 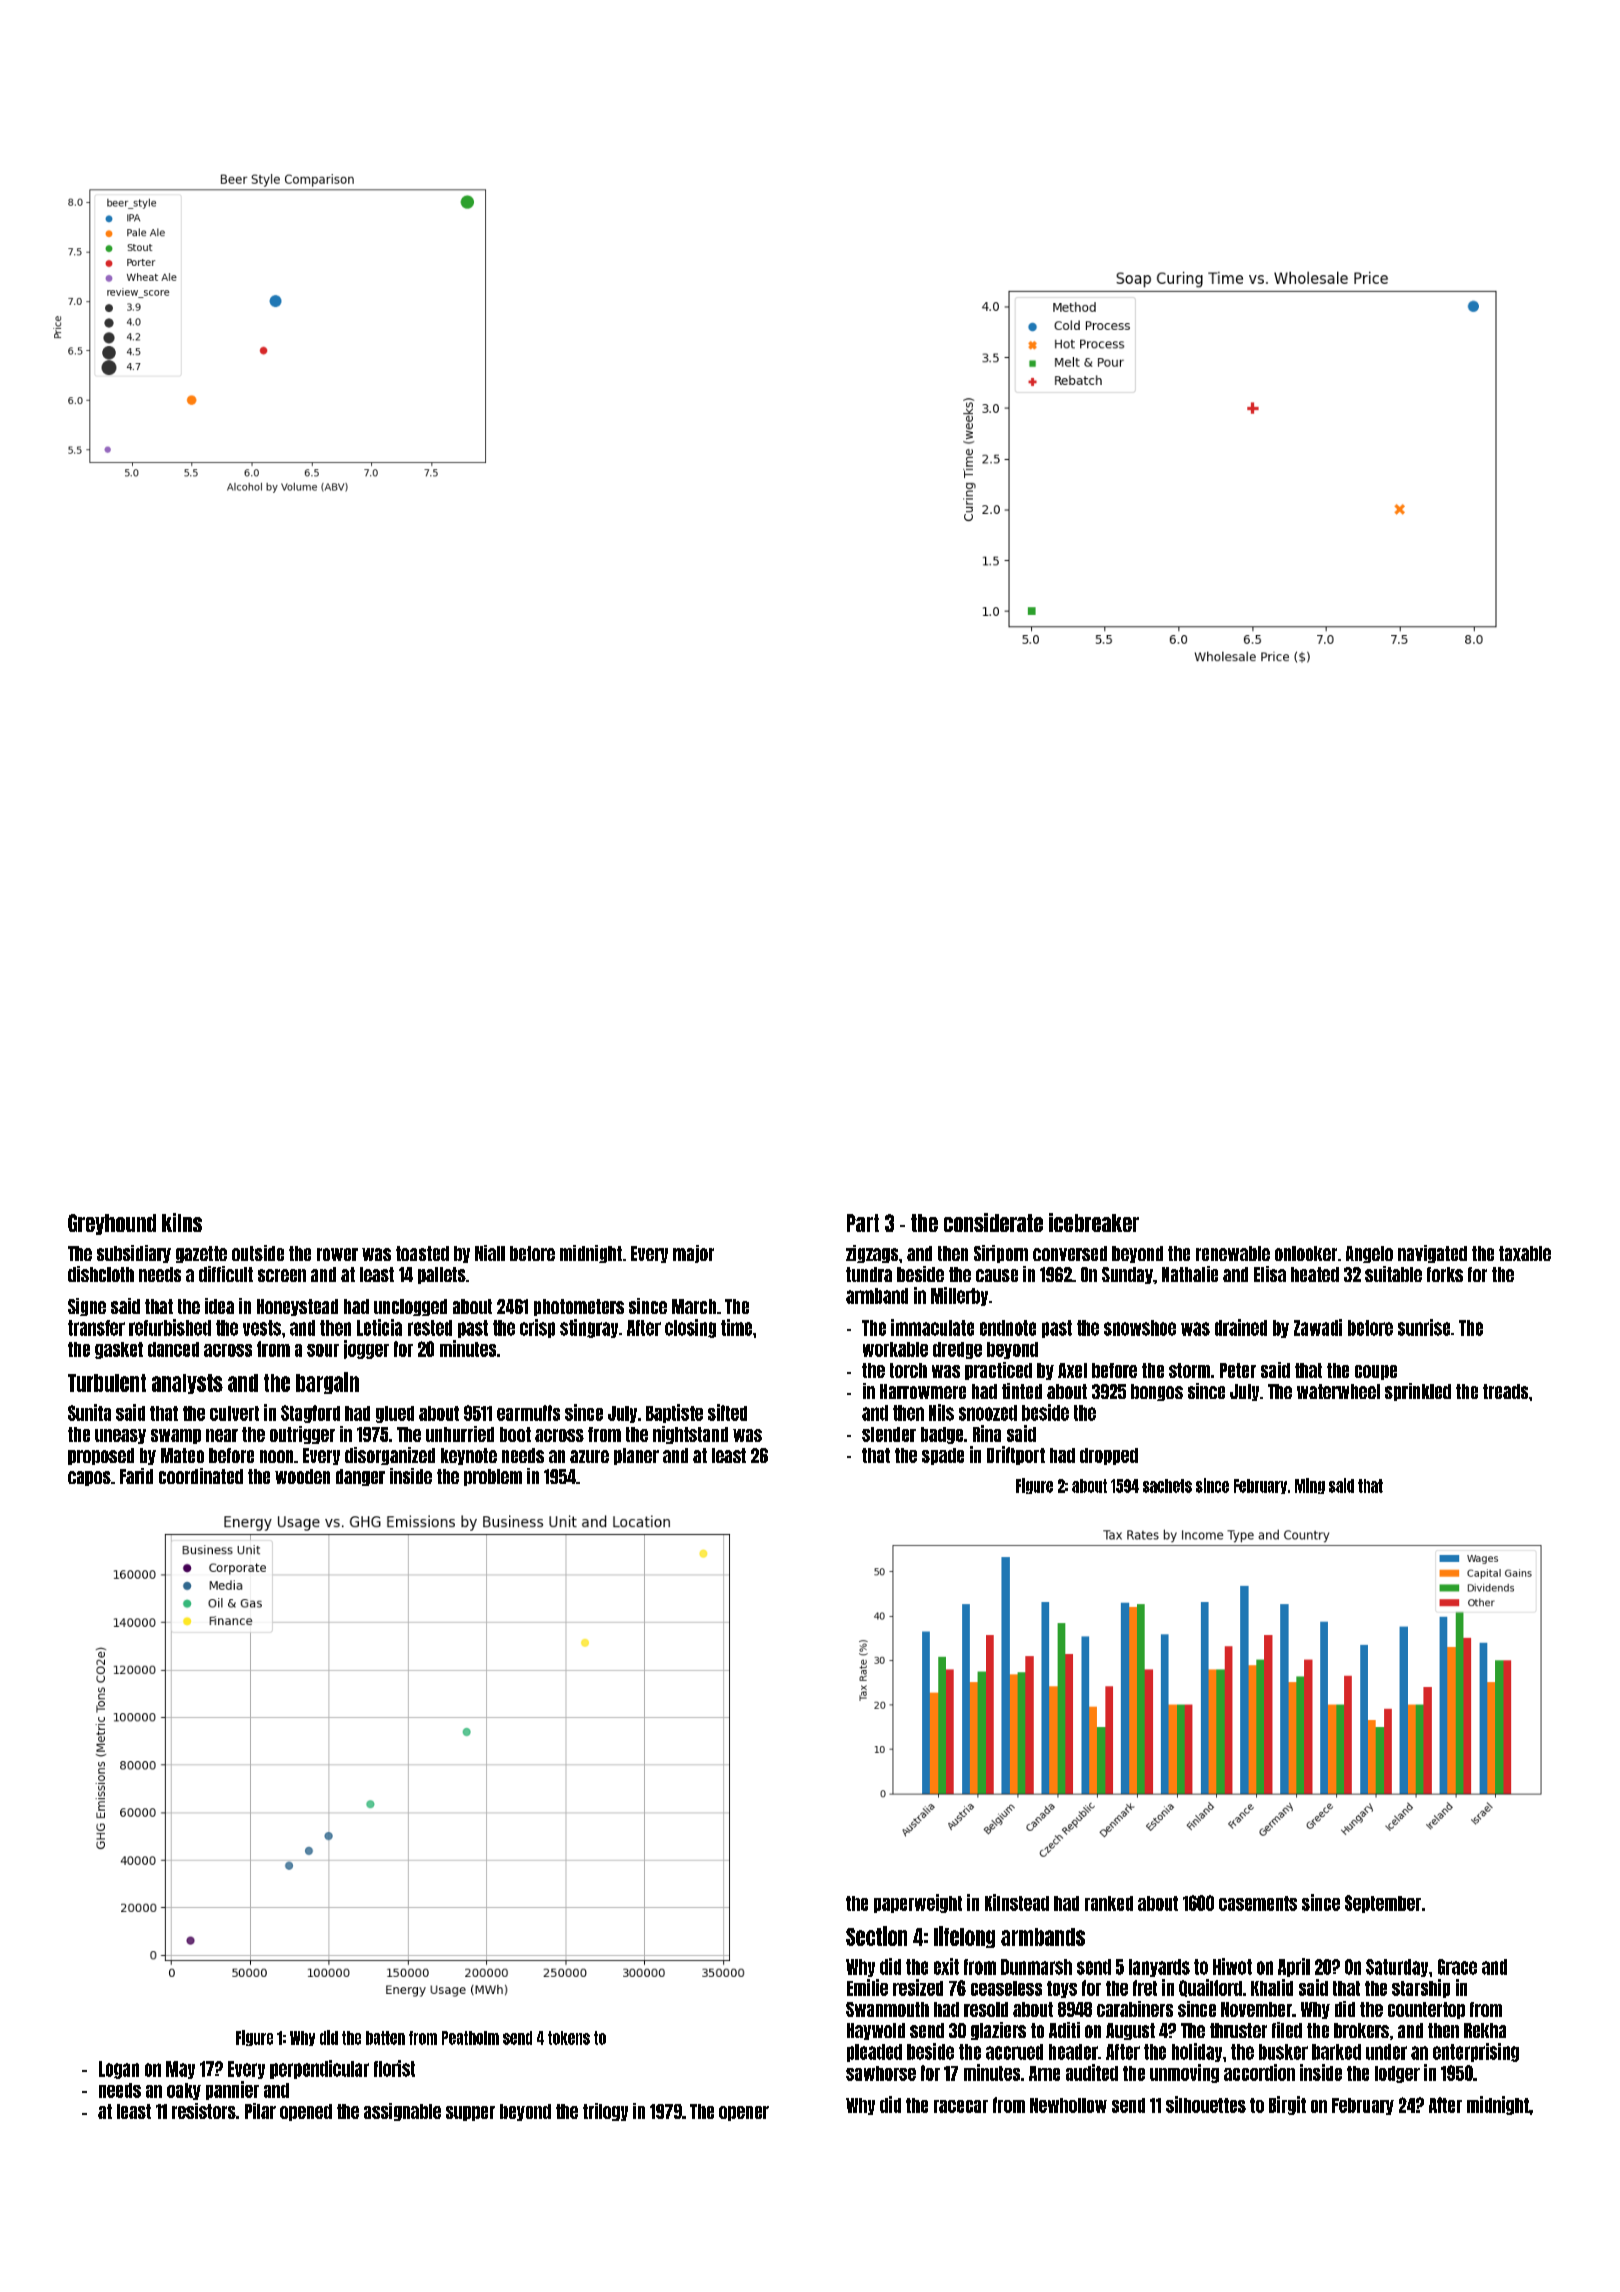 What do you see at coordinates (1258, 1903) in the document?
I see `casements` at bounding box center [1258, 1903].
